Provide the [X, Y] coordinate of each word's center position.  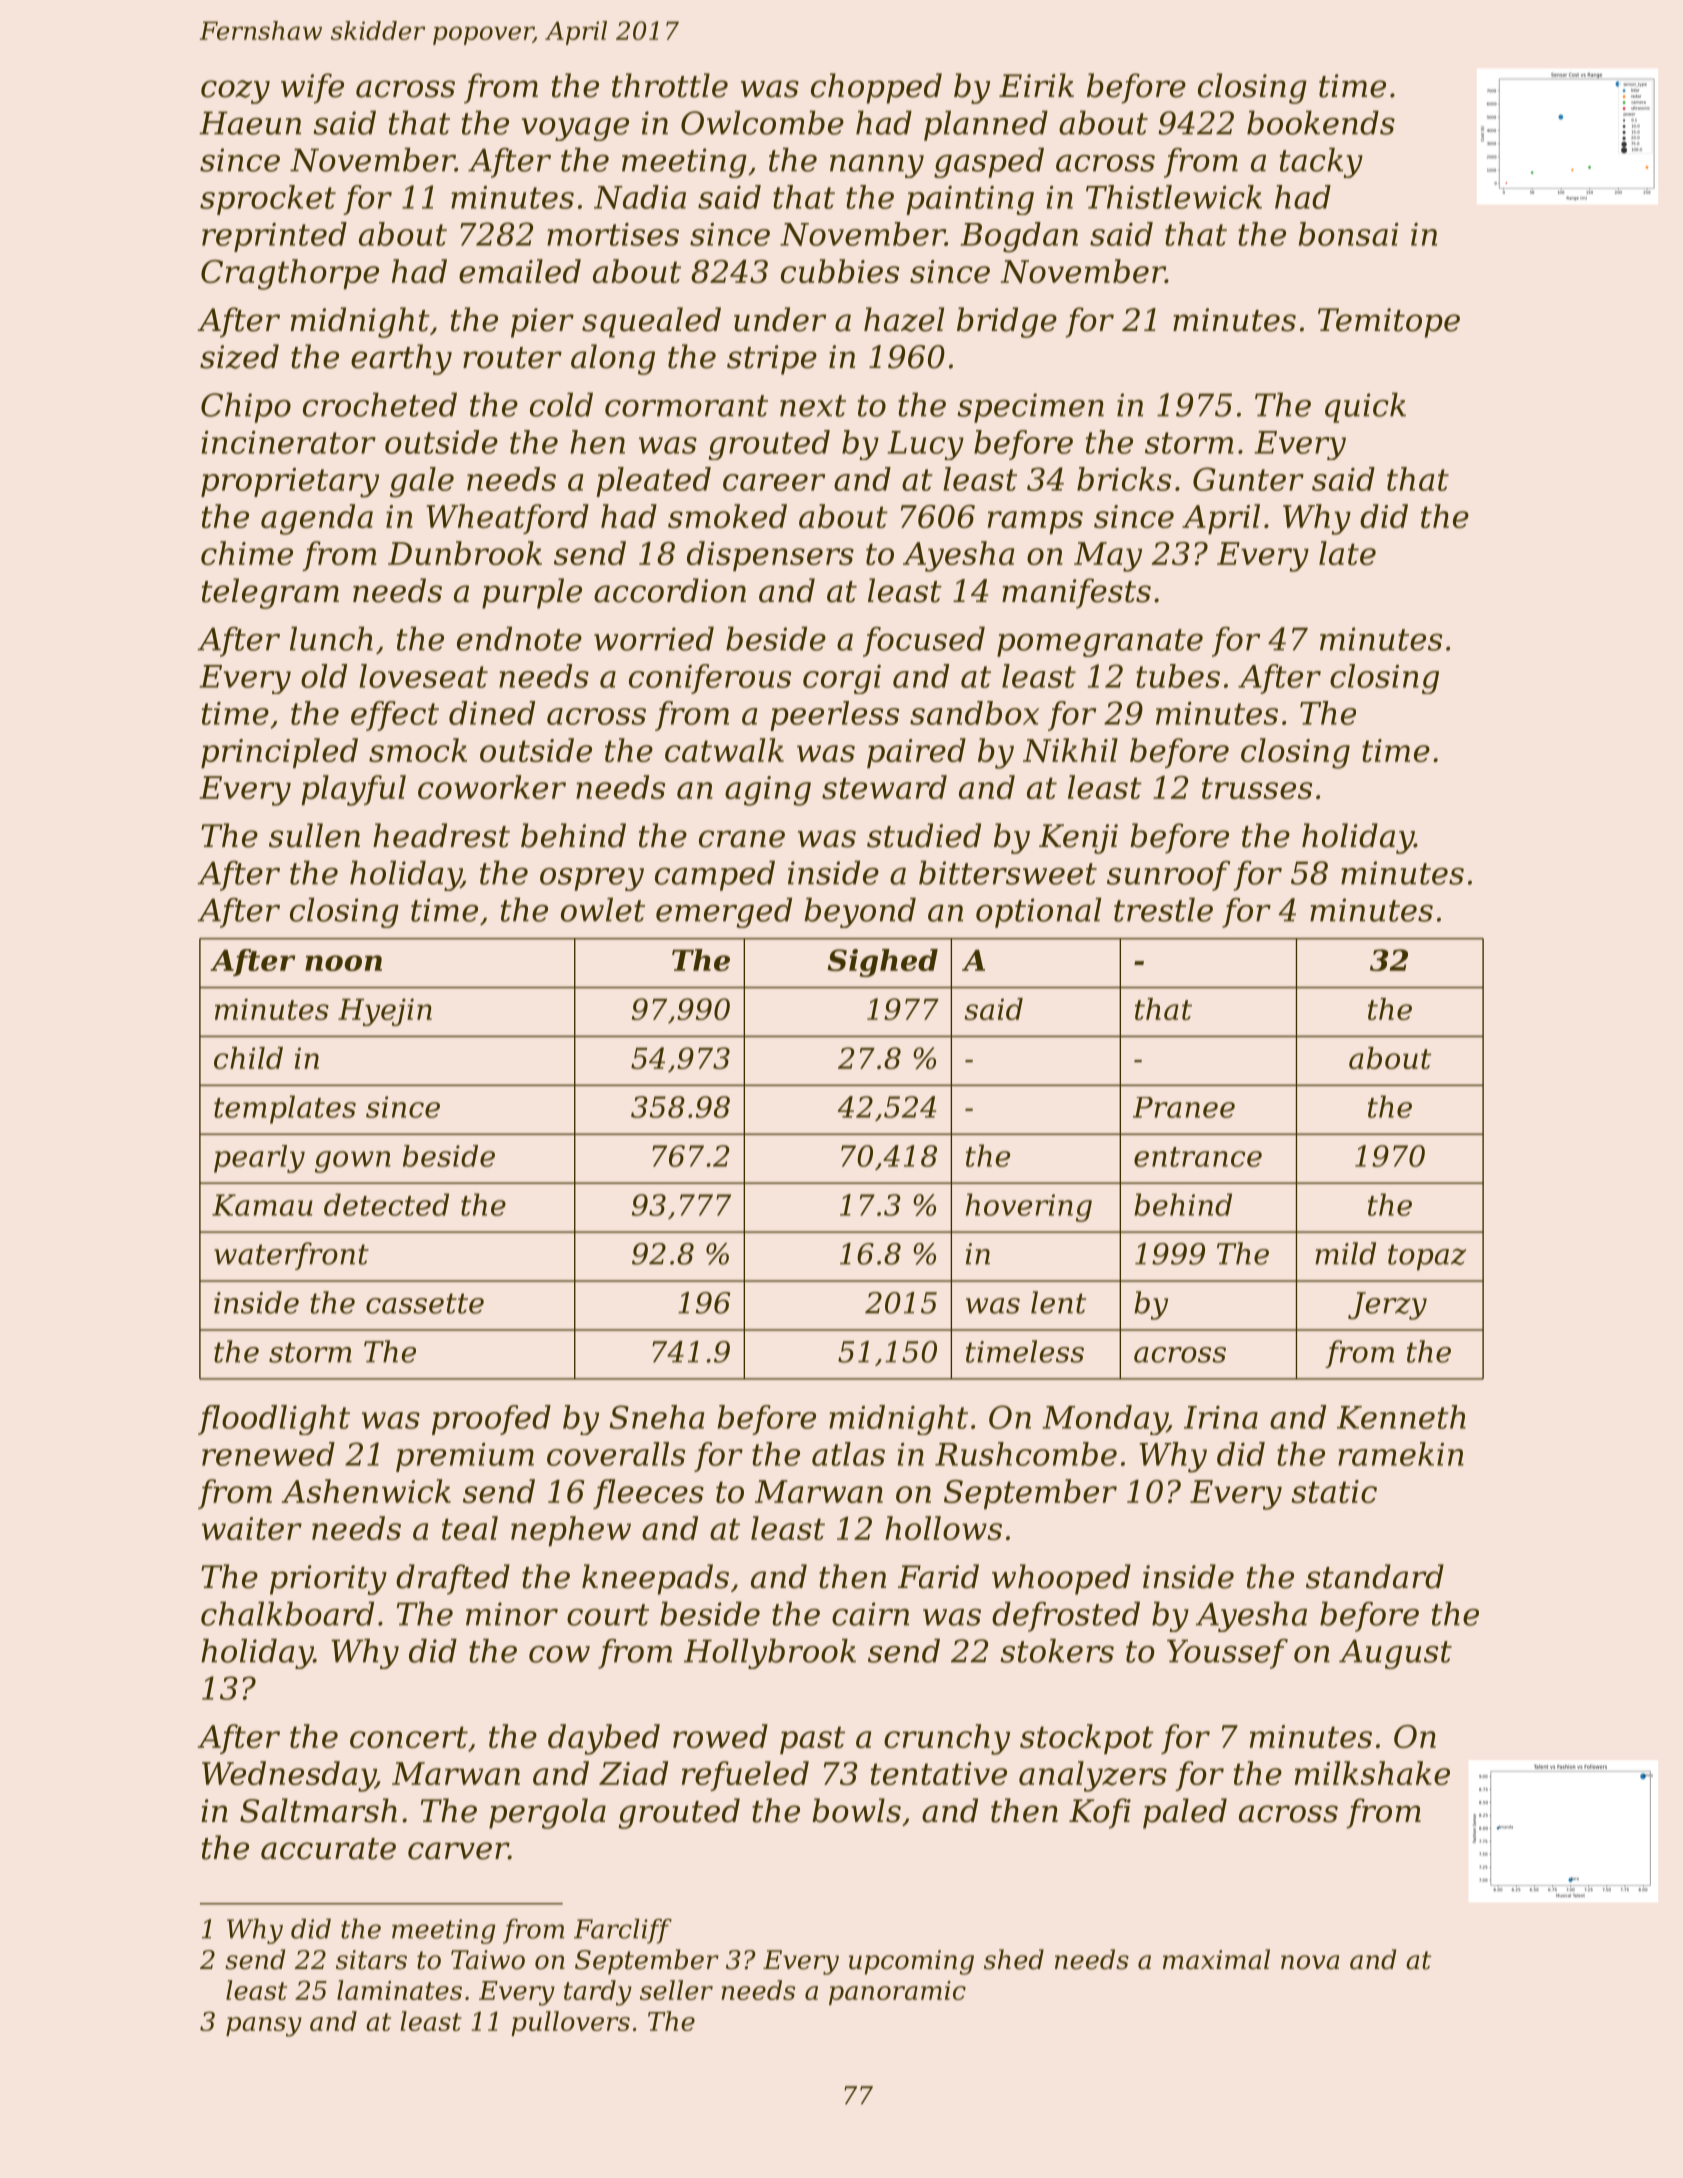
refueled [745, 1776]
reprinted [274, 237]
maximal [1216, 1959]
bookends [1321, 122]
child [248, 1058]
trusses [1257, 788]
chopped [876, 88]
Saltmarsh [318, 1810]
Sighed [883, 963]
